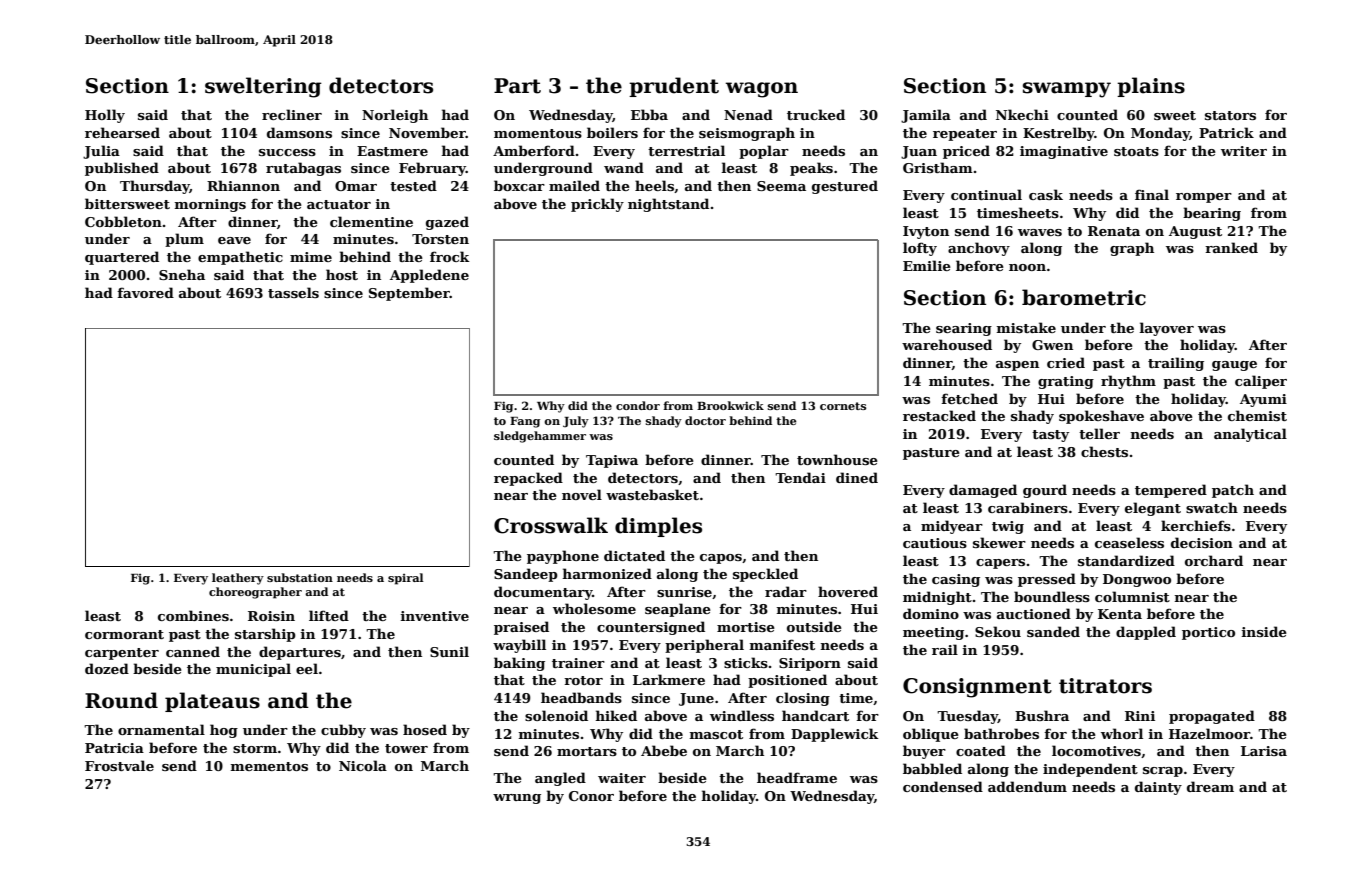 This page has width=1372, height=887. What do you see at coordinates (765, 575) in the page?
I see `speckled` at bounding box center [765, 575].
